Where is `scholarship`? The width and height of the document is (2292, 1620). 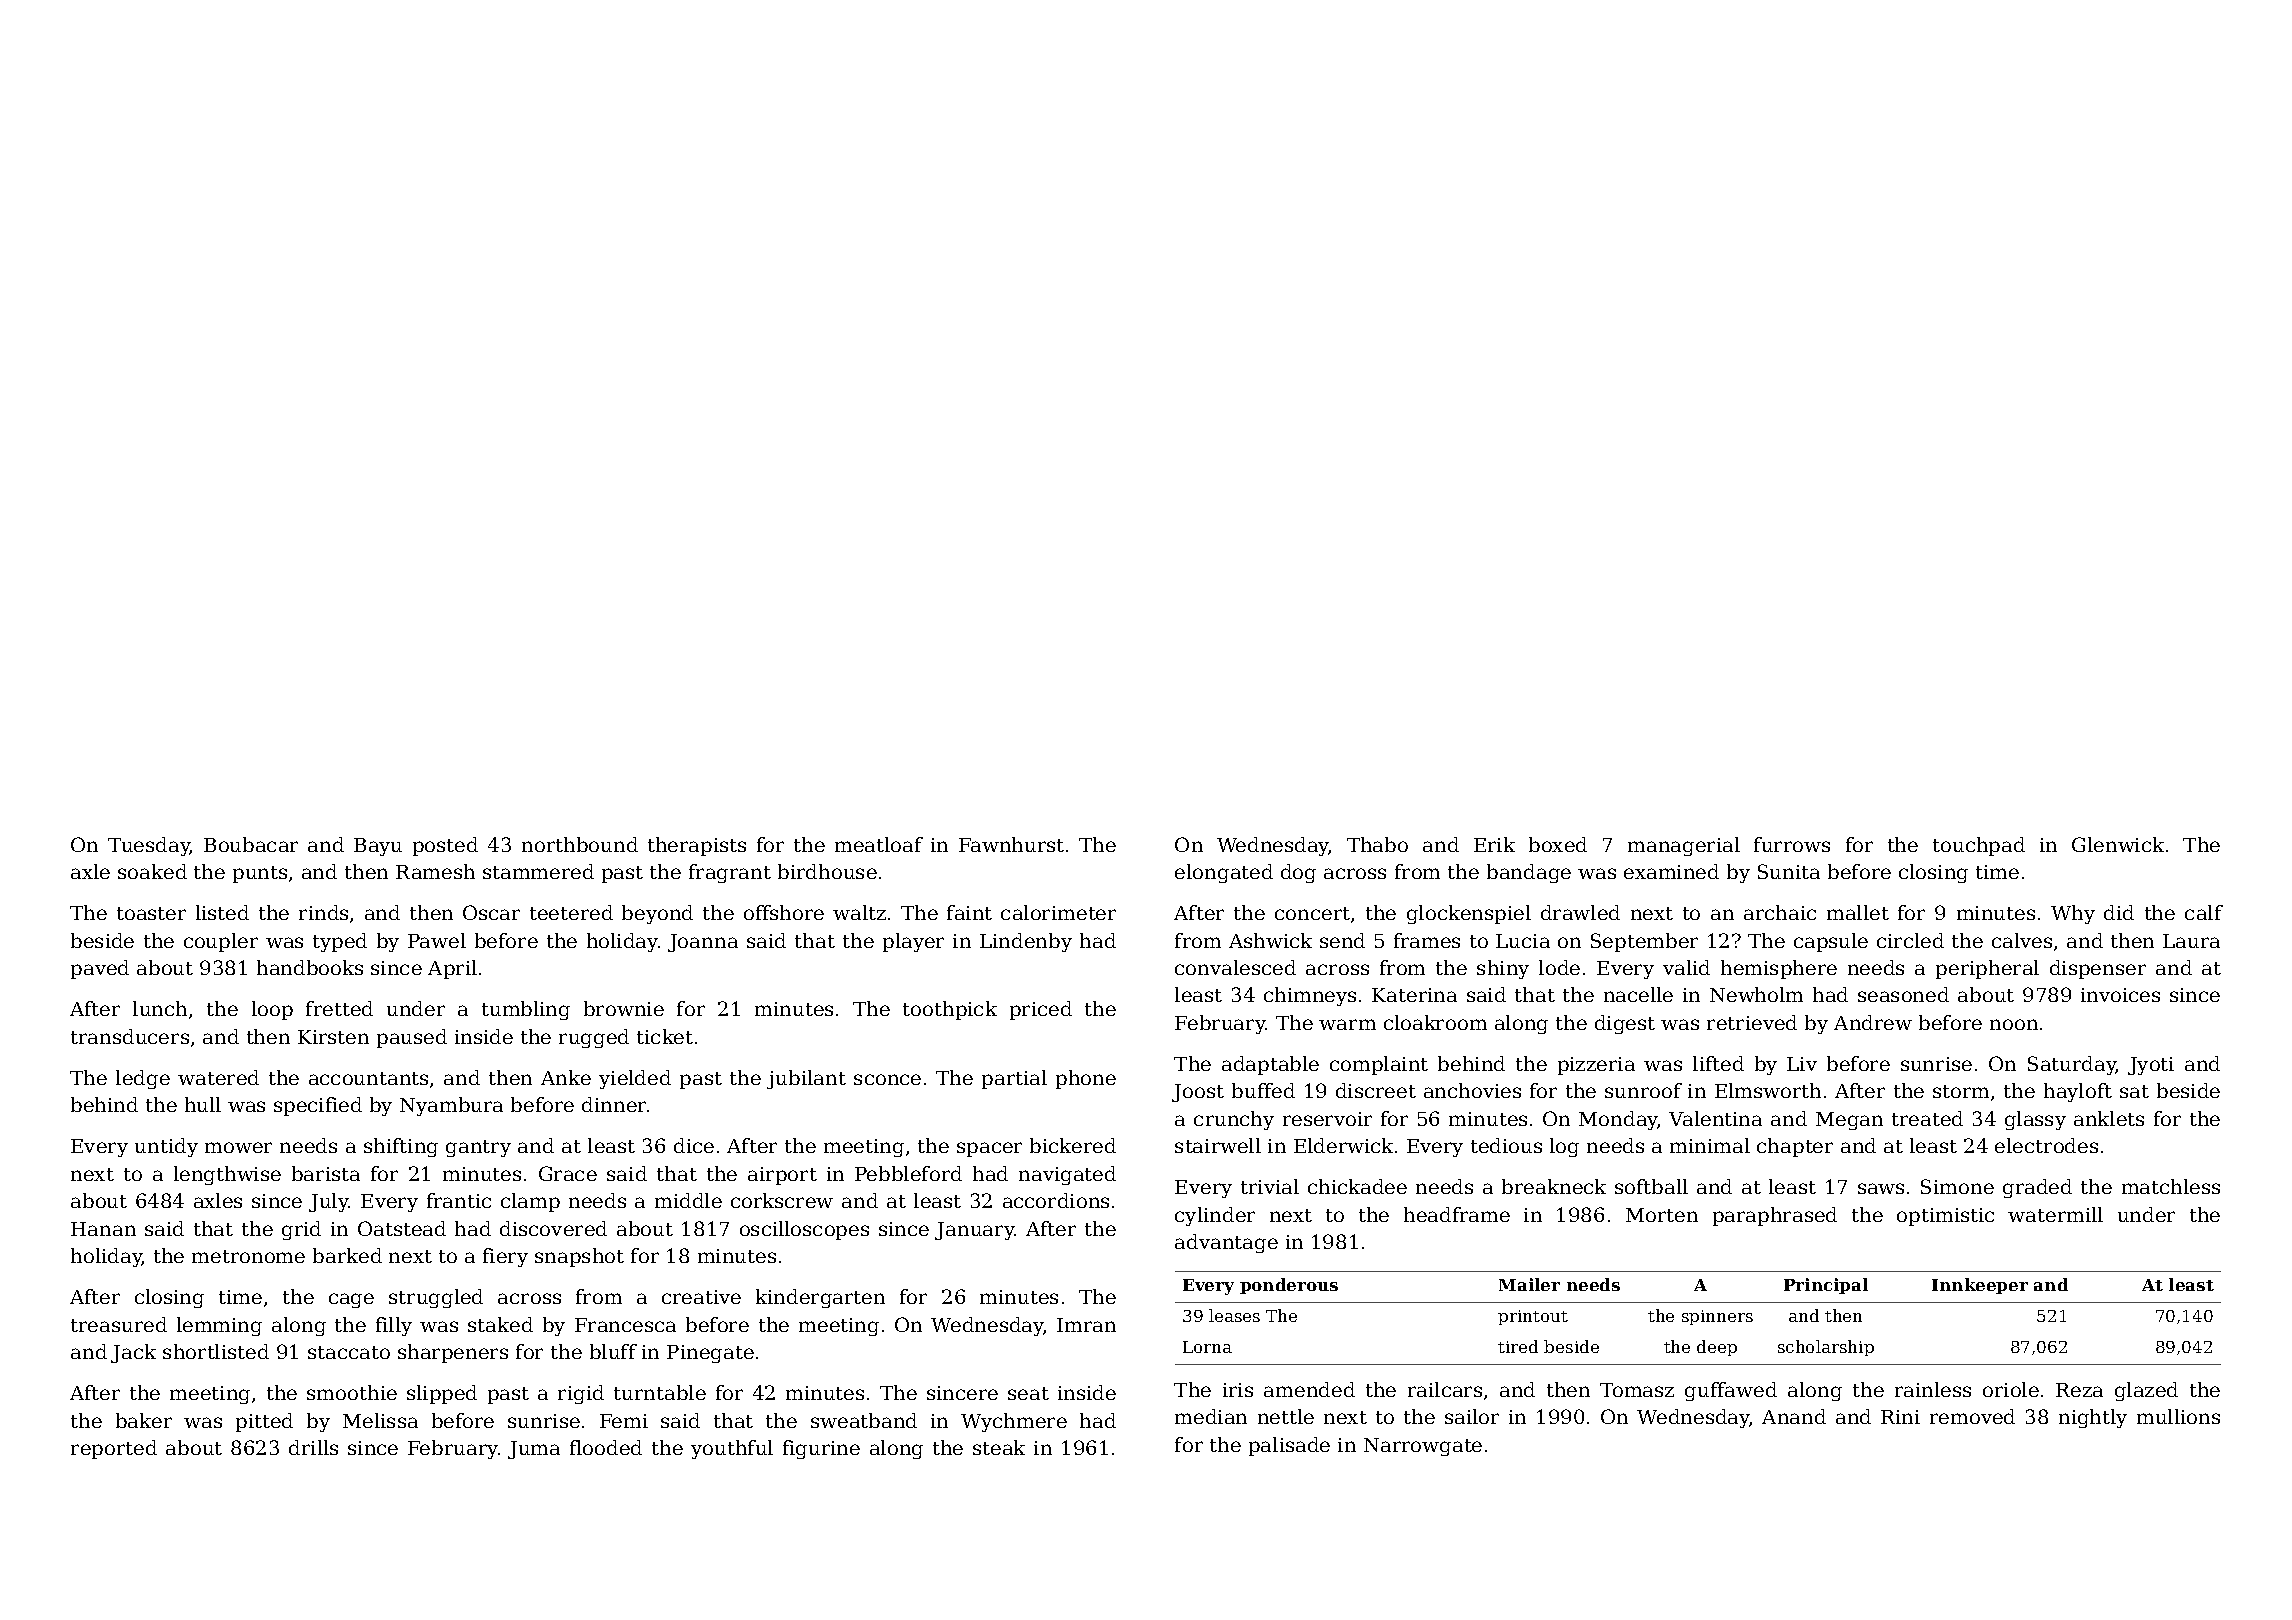
scholarship is located at coordinates (1826, 1348).
